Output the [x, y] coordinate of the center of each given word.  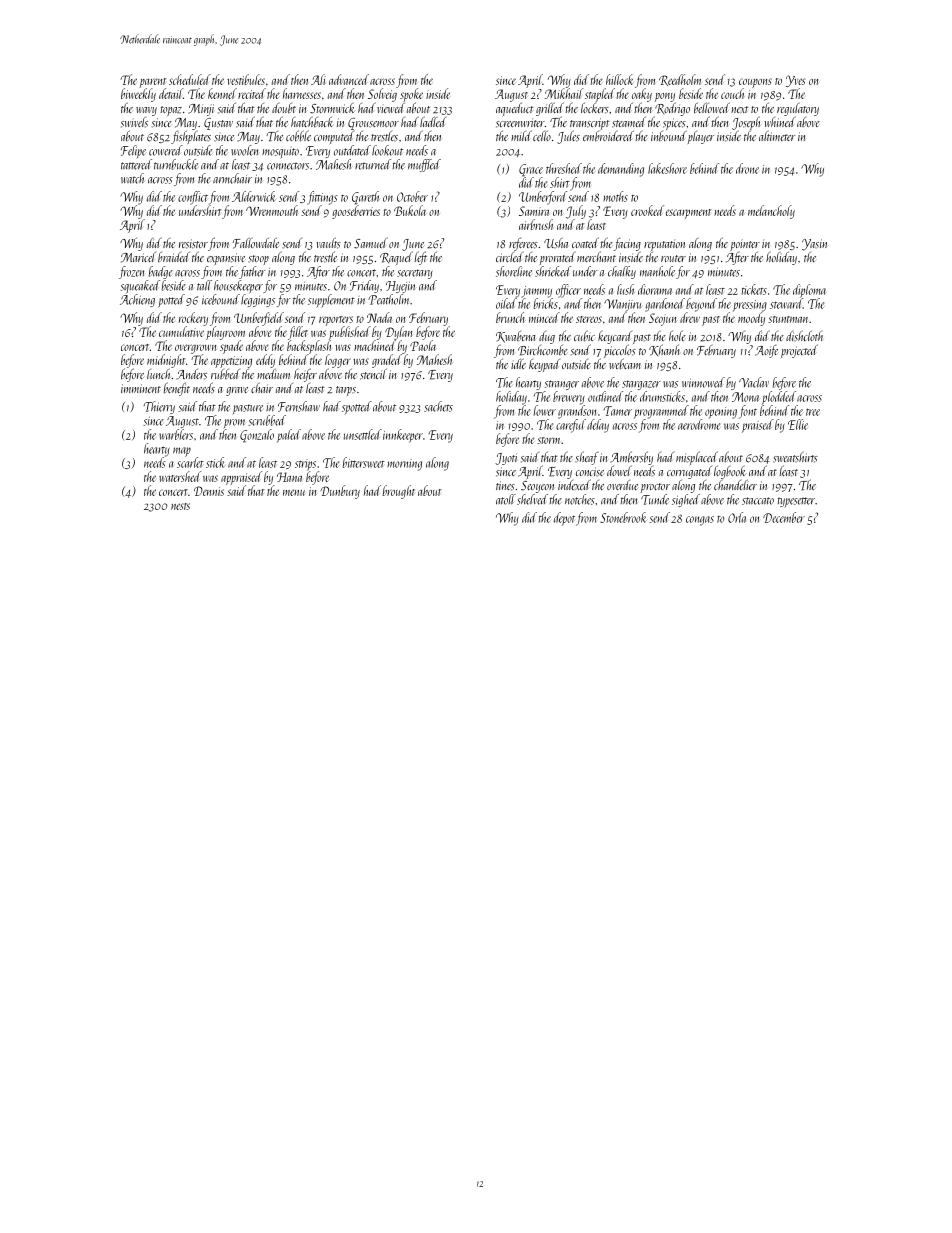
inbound [668, 136]
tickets [754, 289]
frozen [131, 272]
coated [585, 242]
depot [564, 519]
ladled [433, 121]
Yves [795, 81]
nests [180, 506]
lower [545, 410]
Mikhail [564, 93]
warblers [176, 434]
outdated [352, 150]
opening [721, 413]
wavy [146, 111]
